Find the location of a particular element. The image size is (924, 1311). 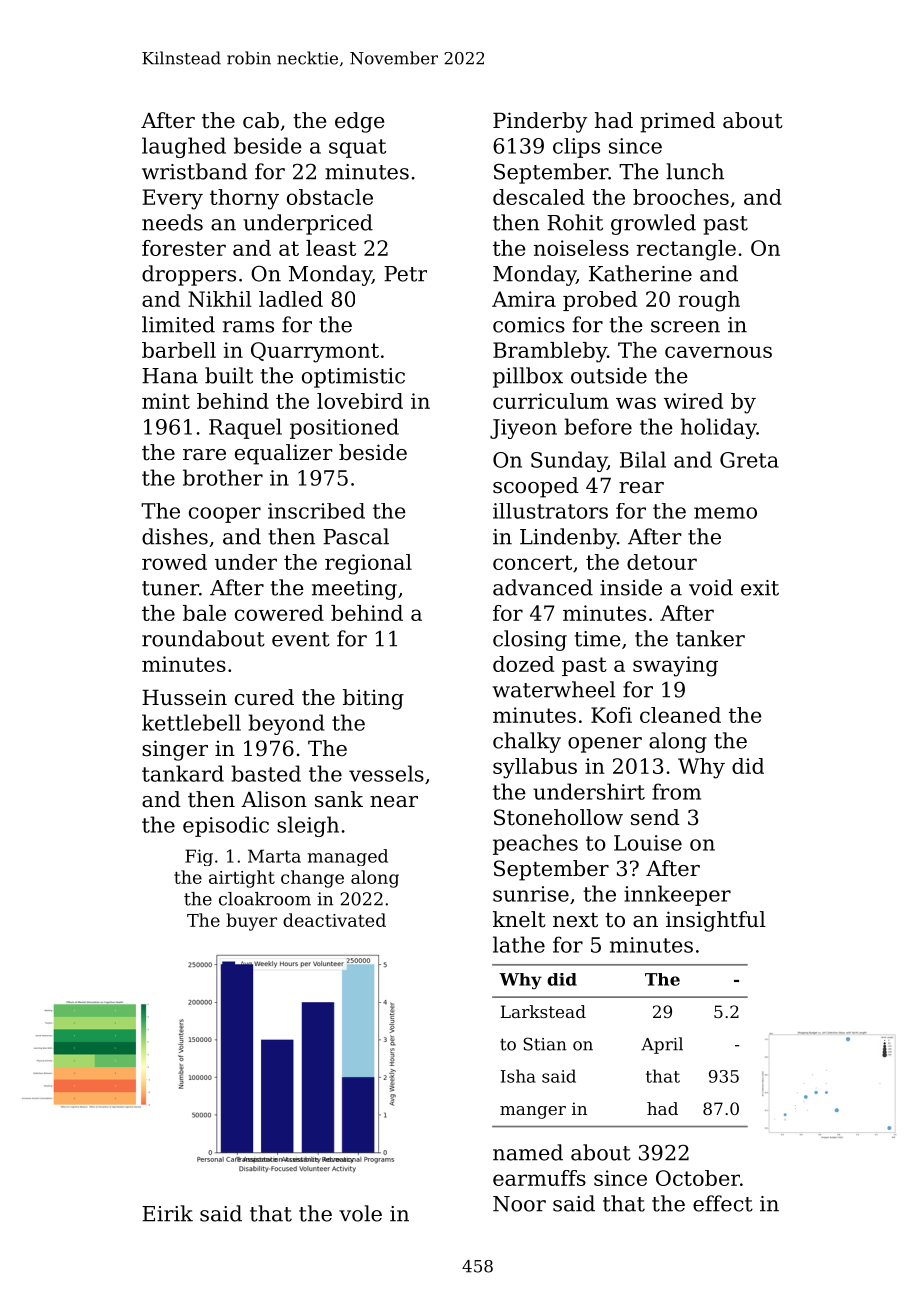

Eirik is located at coordinates (167, 1213).
